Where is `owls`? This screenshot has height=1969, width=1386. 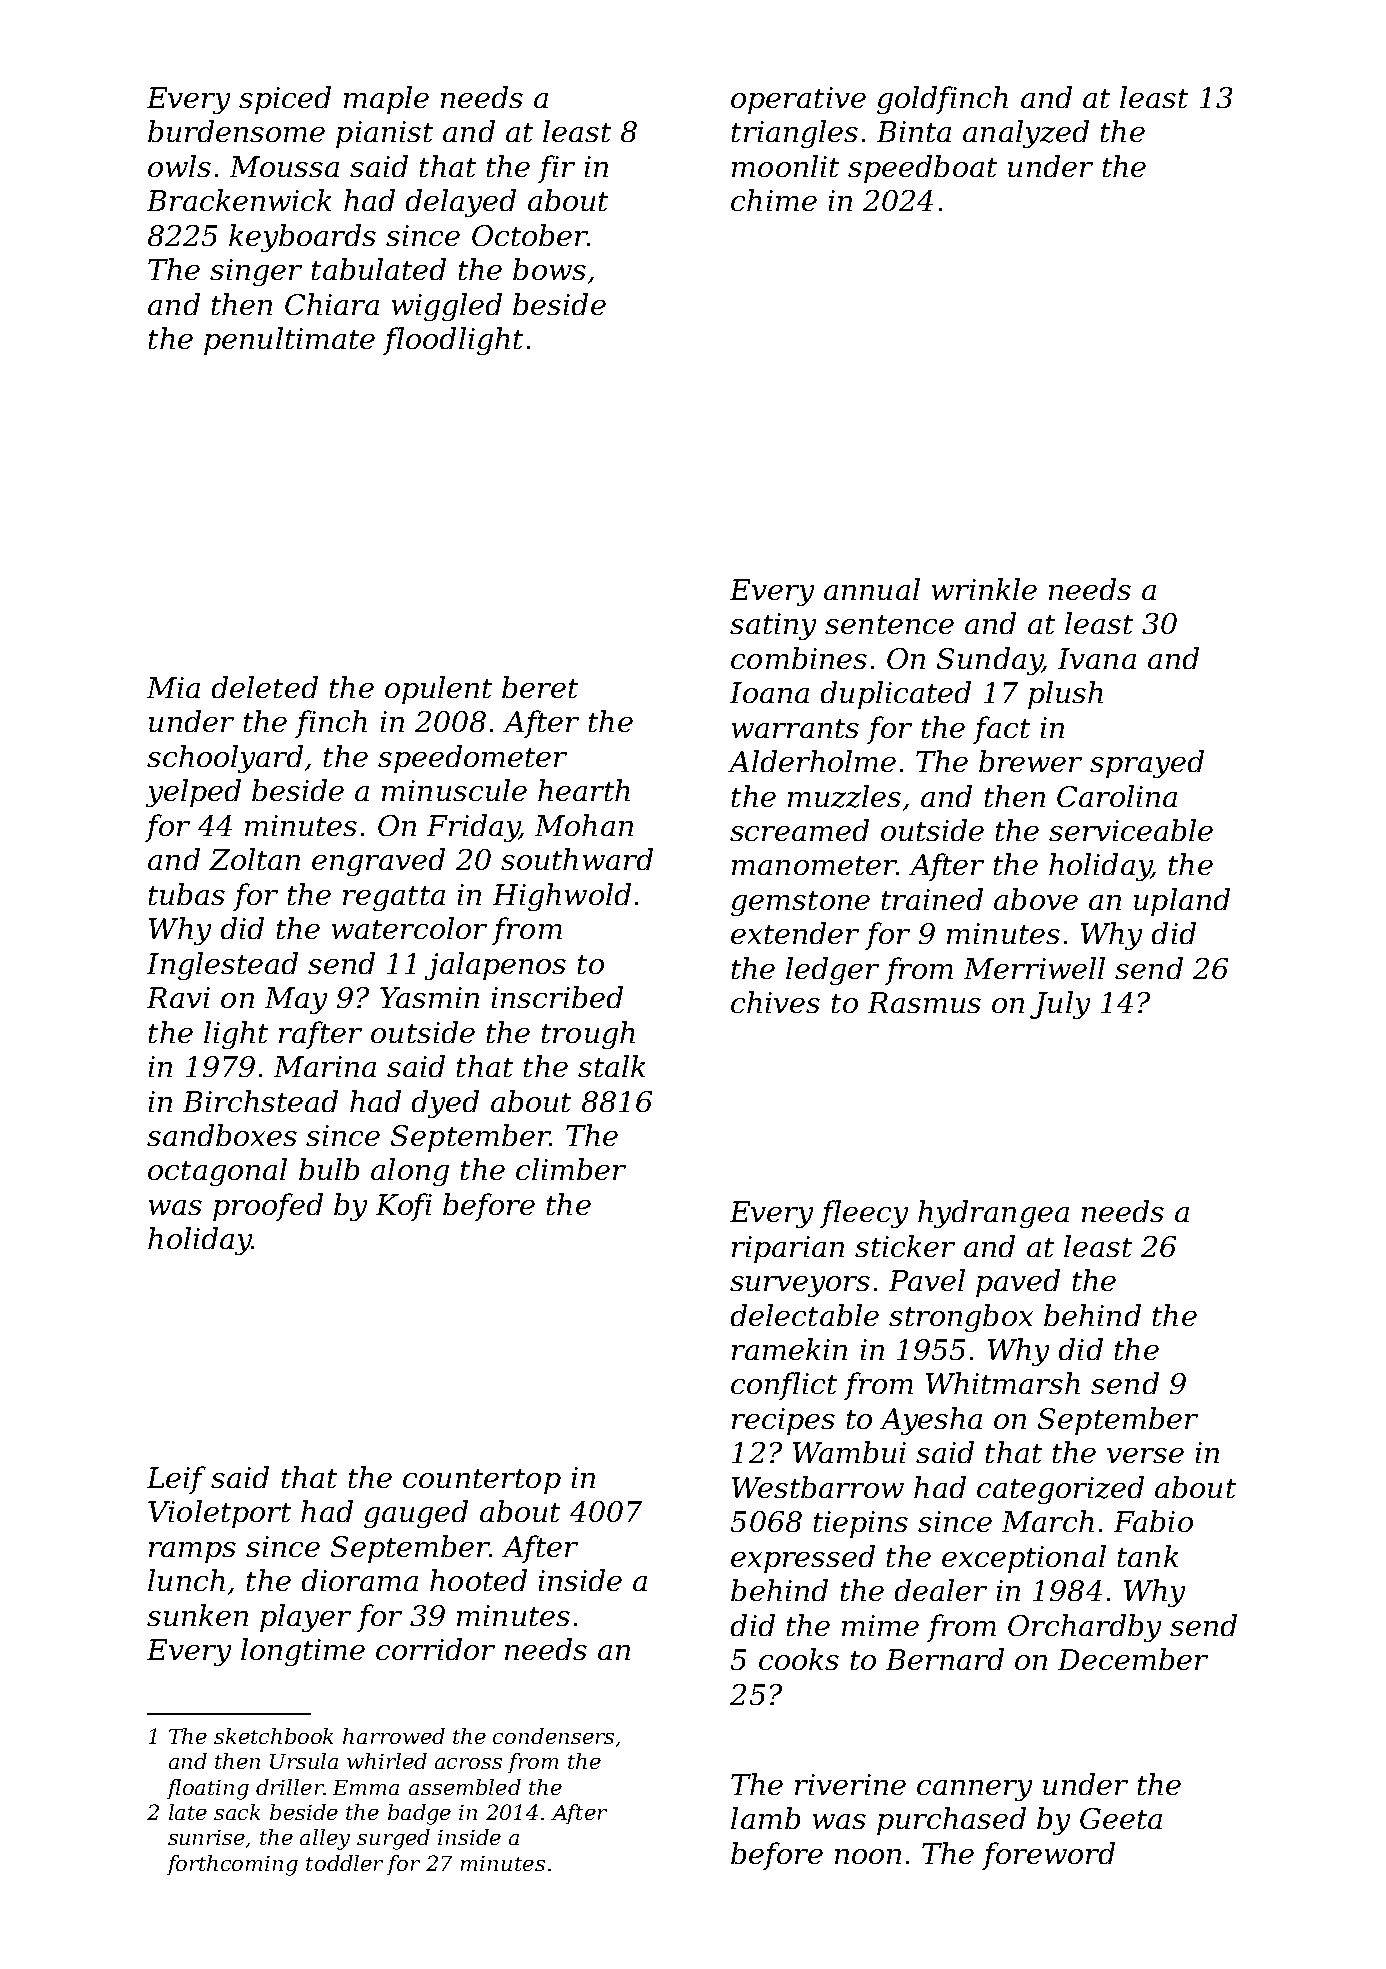
owls is located at coordinates (179, 166).
